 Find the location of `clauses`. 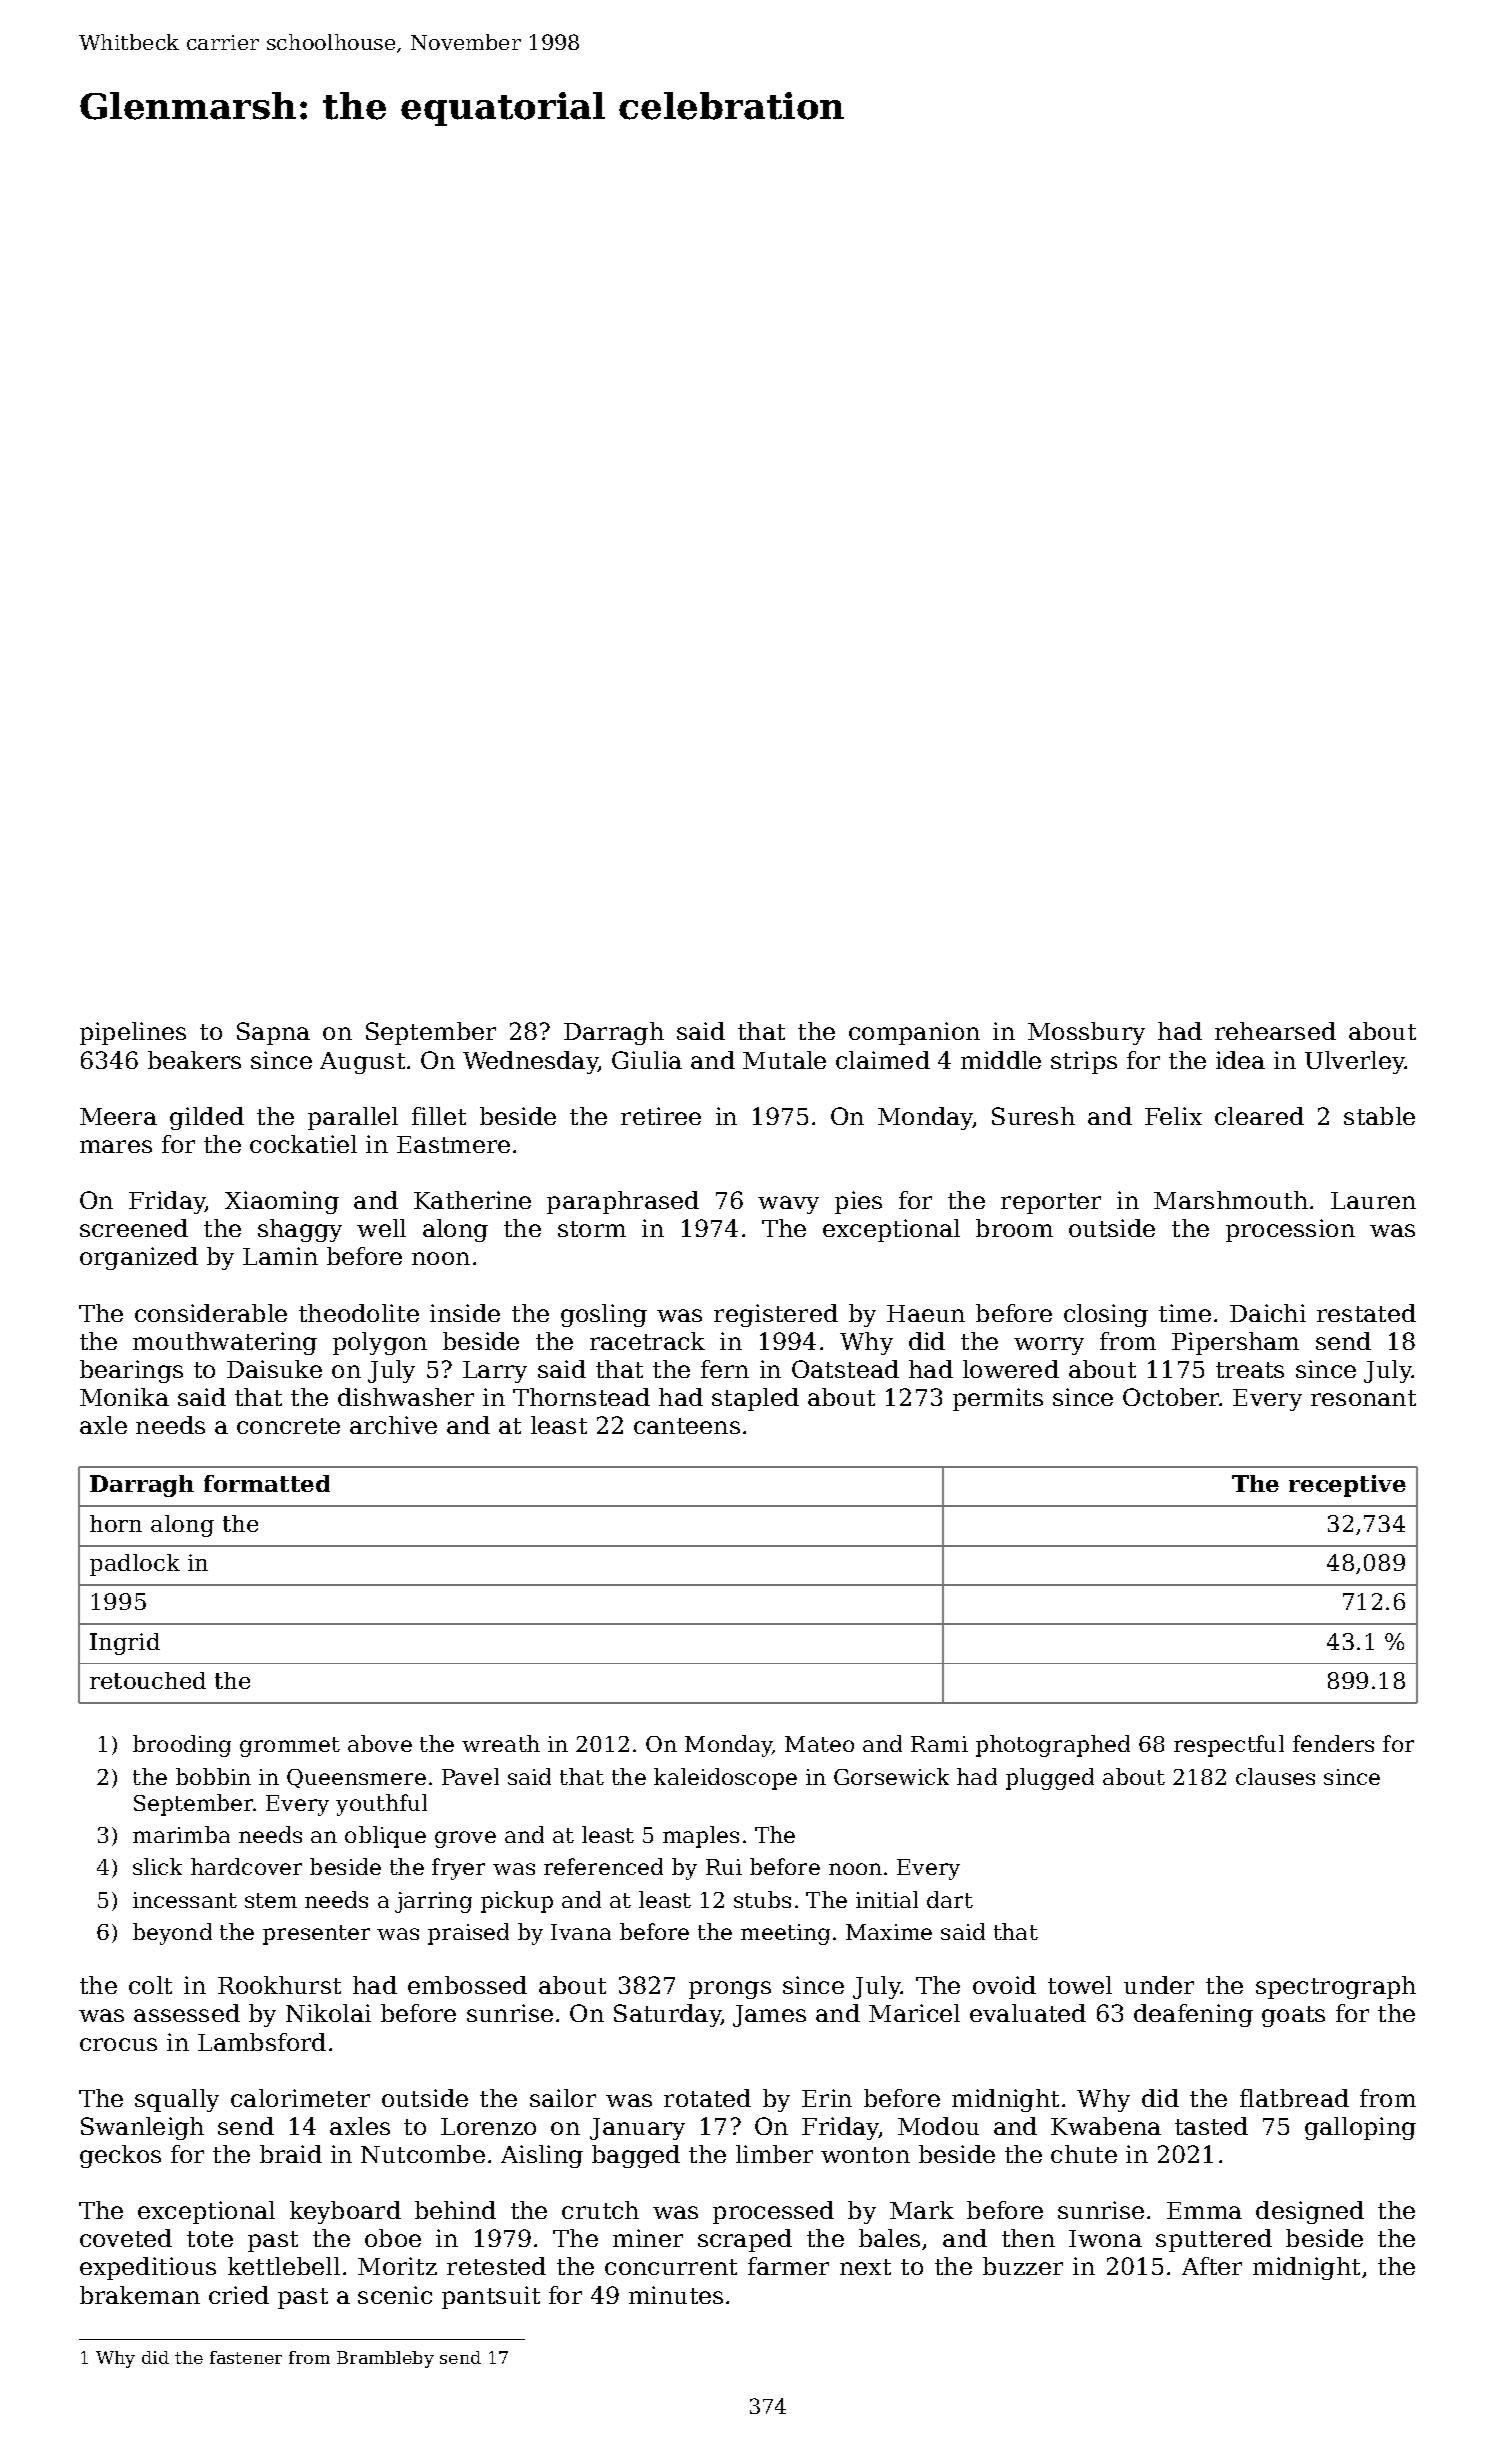

clauses is located at coordinates (1275, 1776).
